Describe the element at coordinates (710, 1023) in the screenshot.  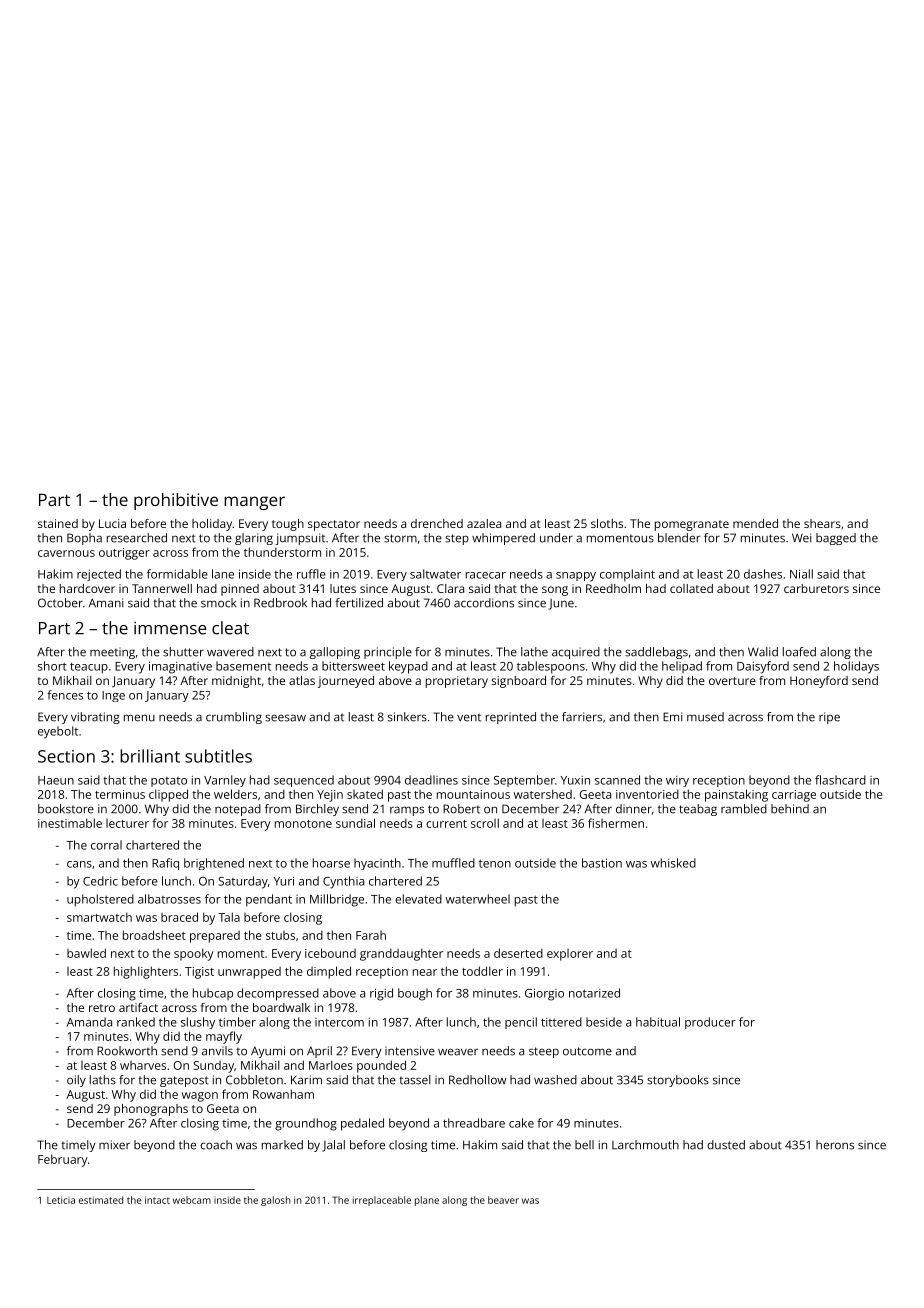
I see `producer` at that location.
